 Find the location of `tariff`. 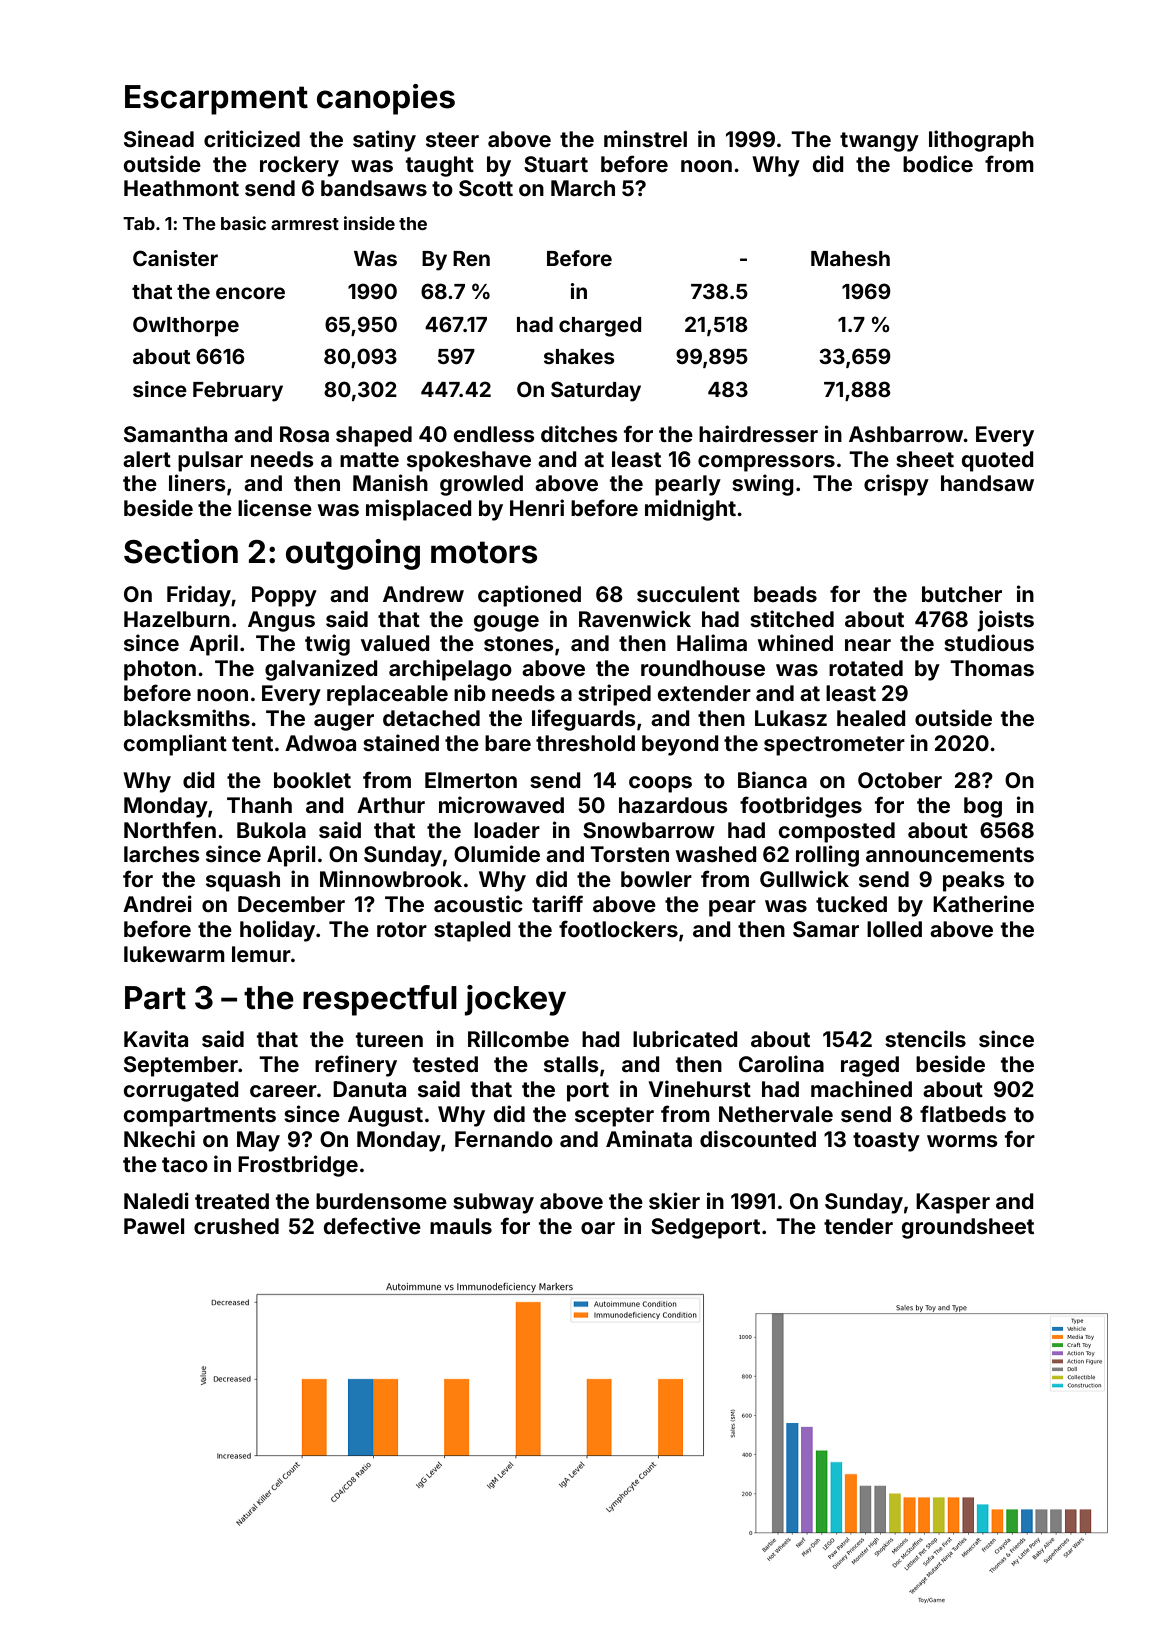

tariff is located at coordinates (557, 903).
